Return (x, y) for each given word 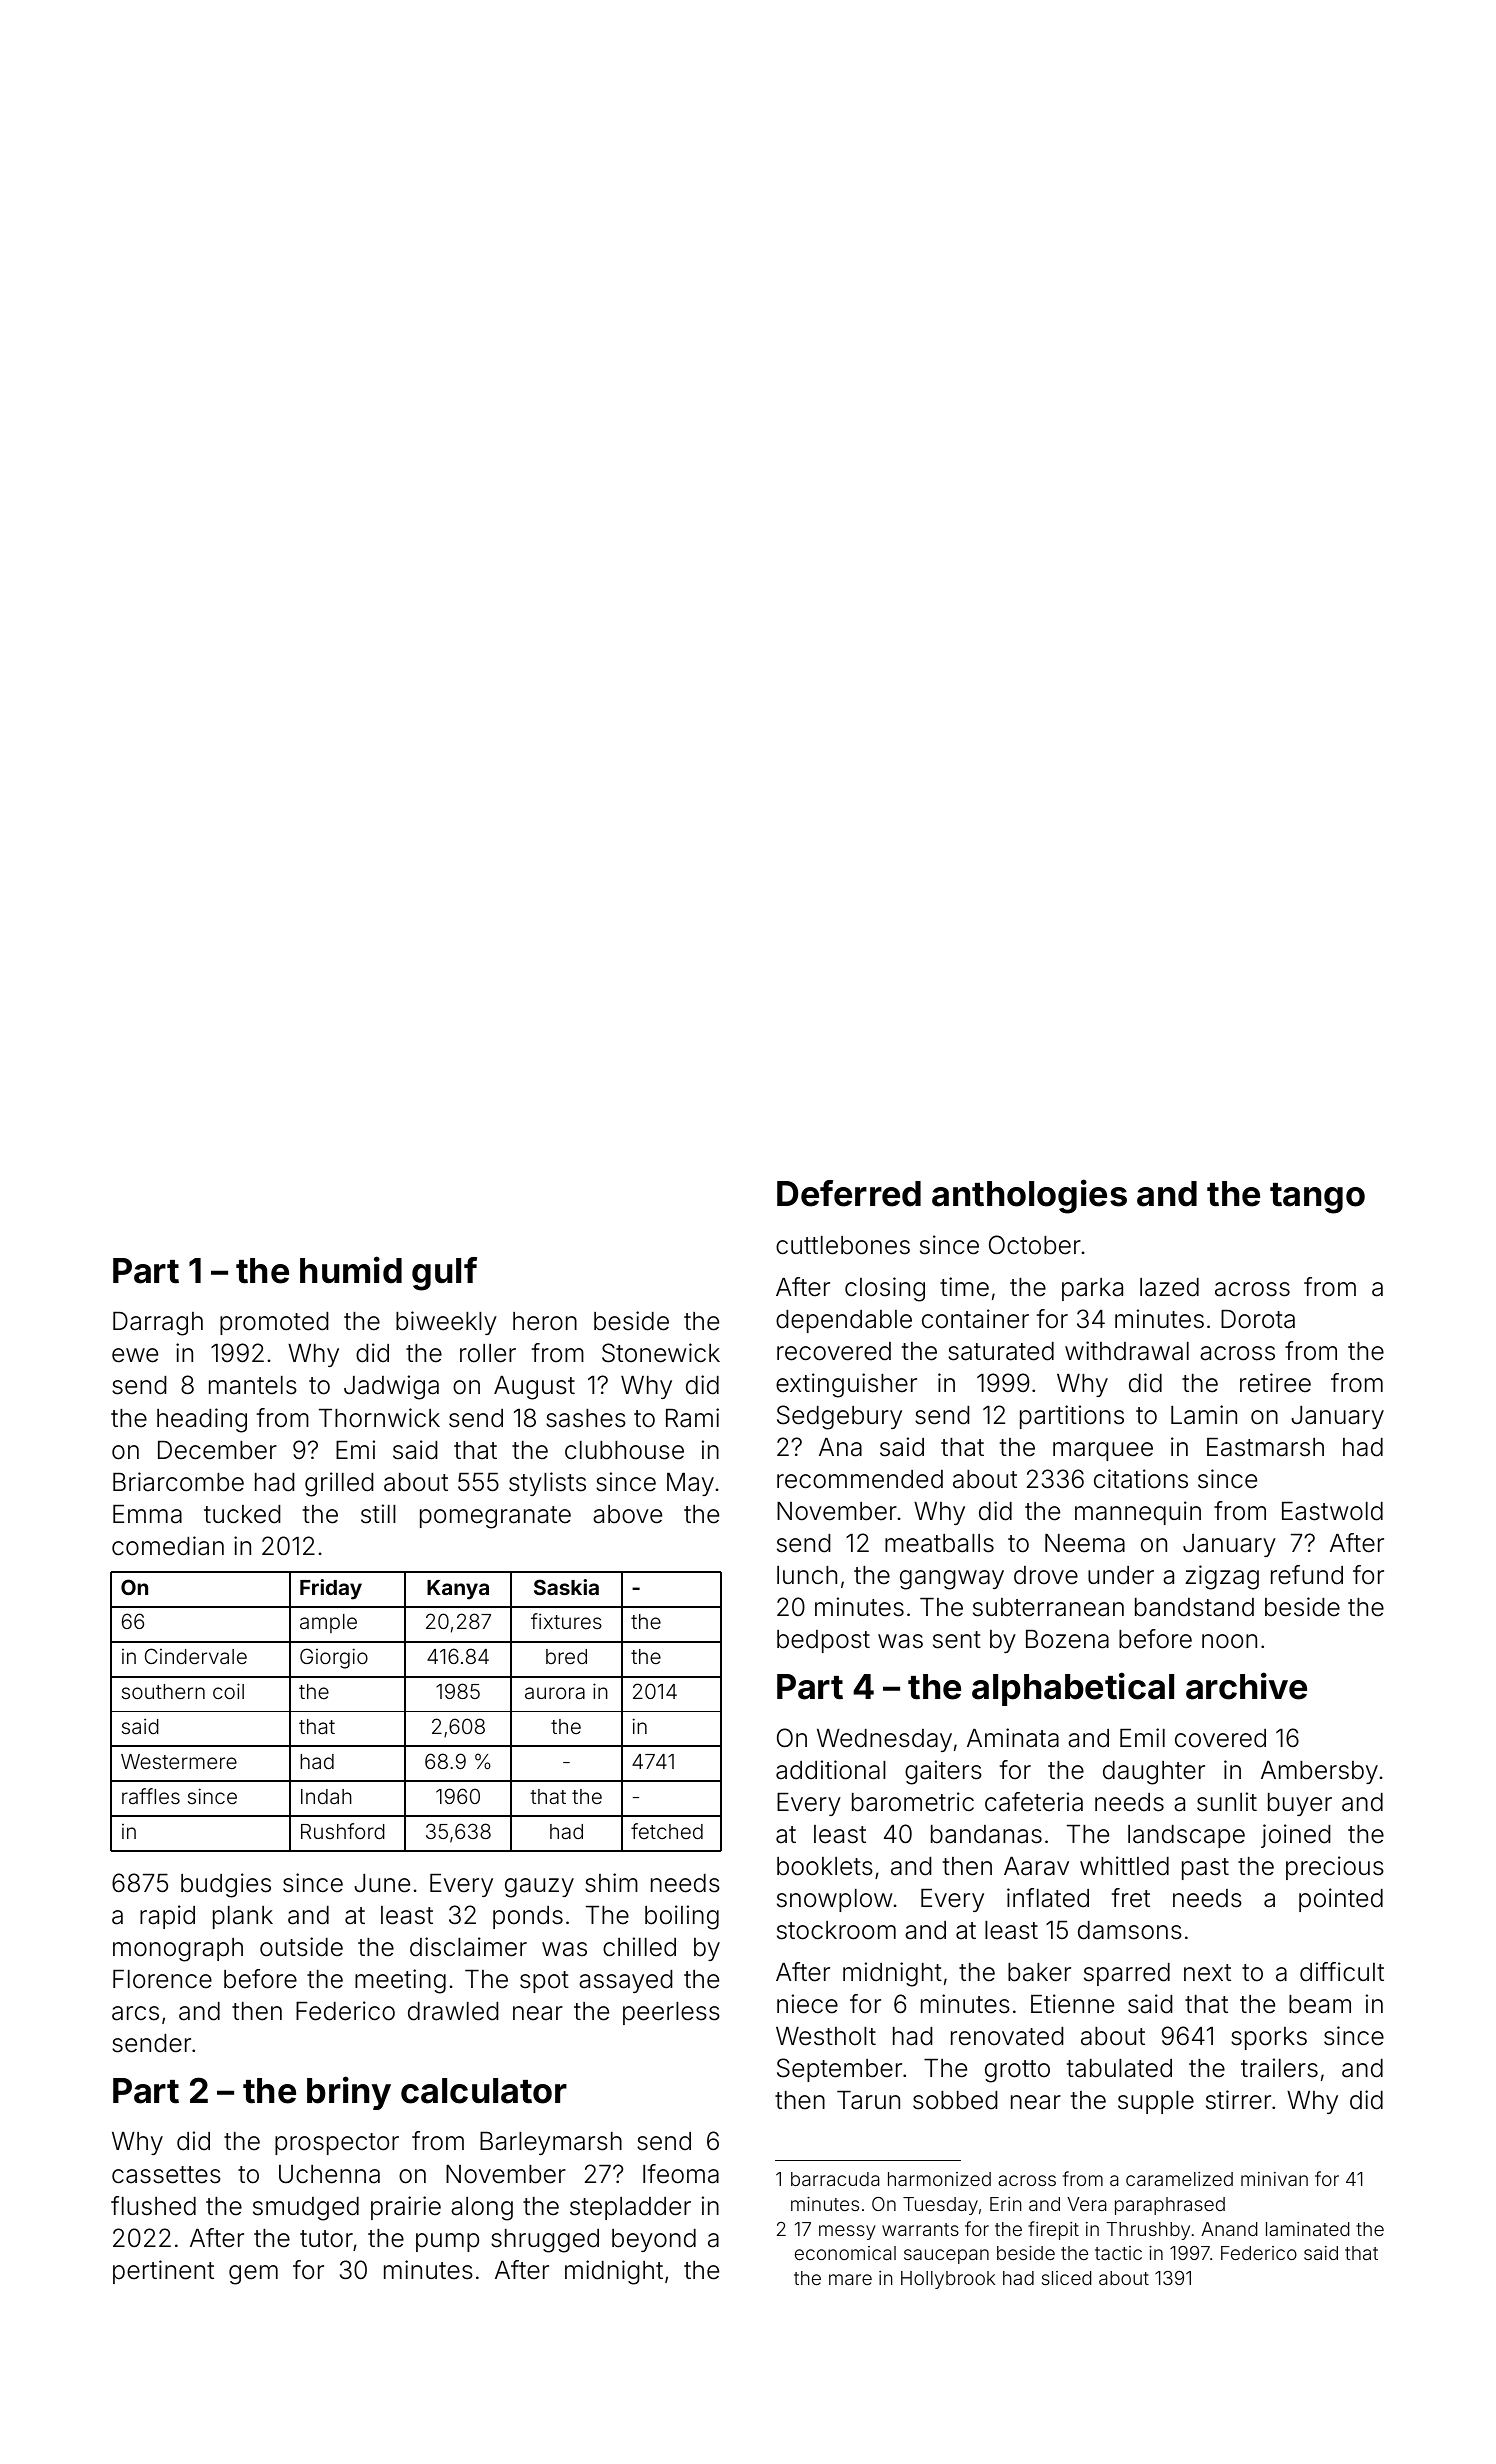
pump (447, 2242)
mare (850, 2279)
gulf (444, 1274)
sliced (1066, 2278)
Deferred (849, 1193)
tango (1317, 1198)
